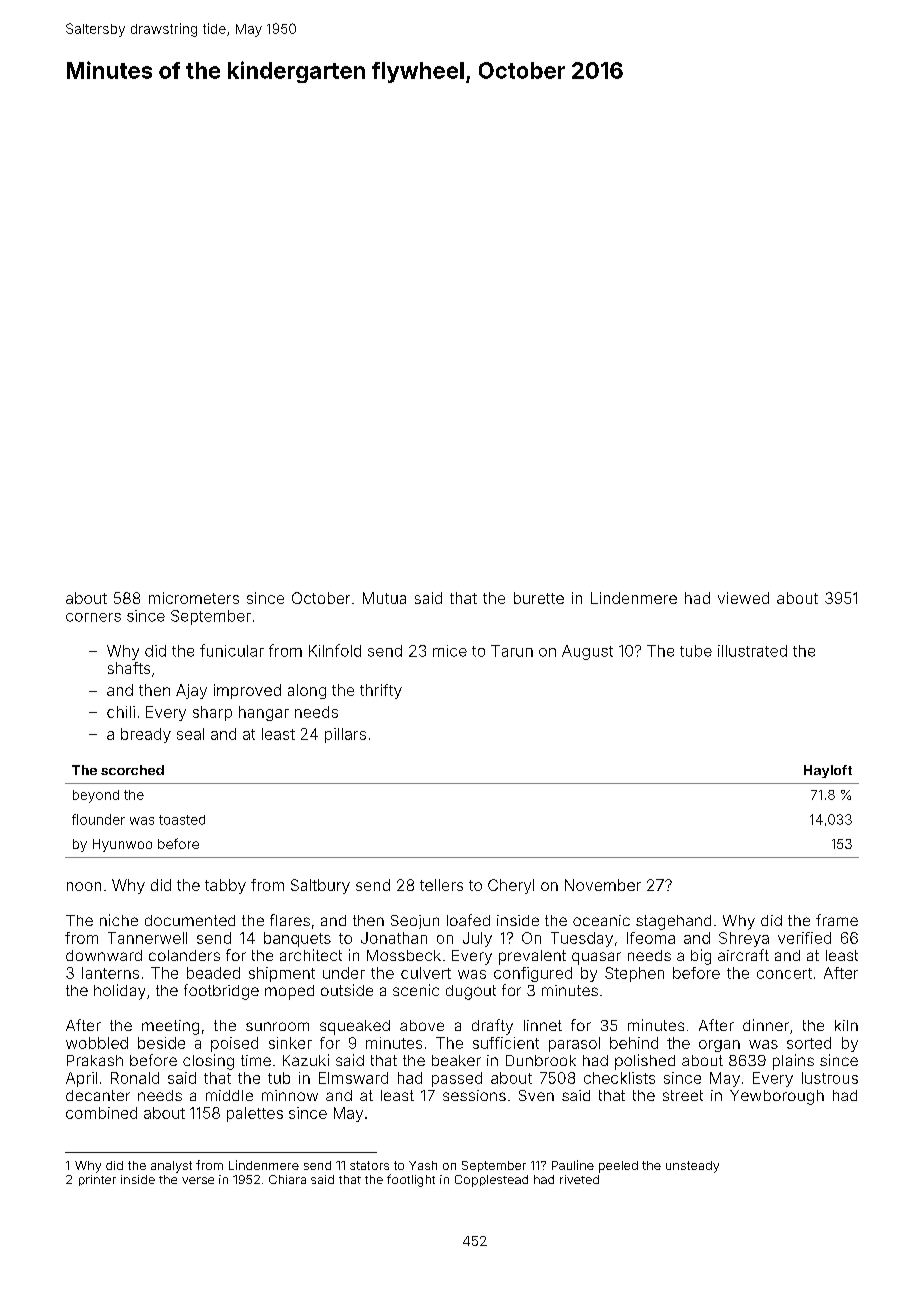 The height and width of the document is (1308, 924). Describe the element at coordinates (809, 1043) in the document. I see `sorted` at that location.
